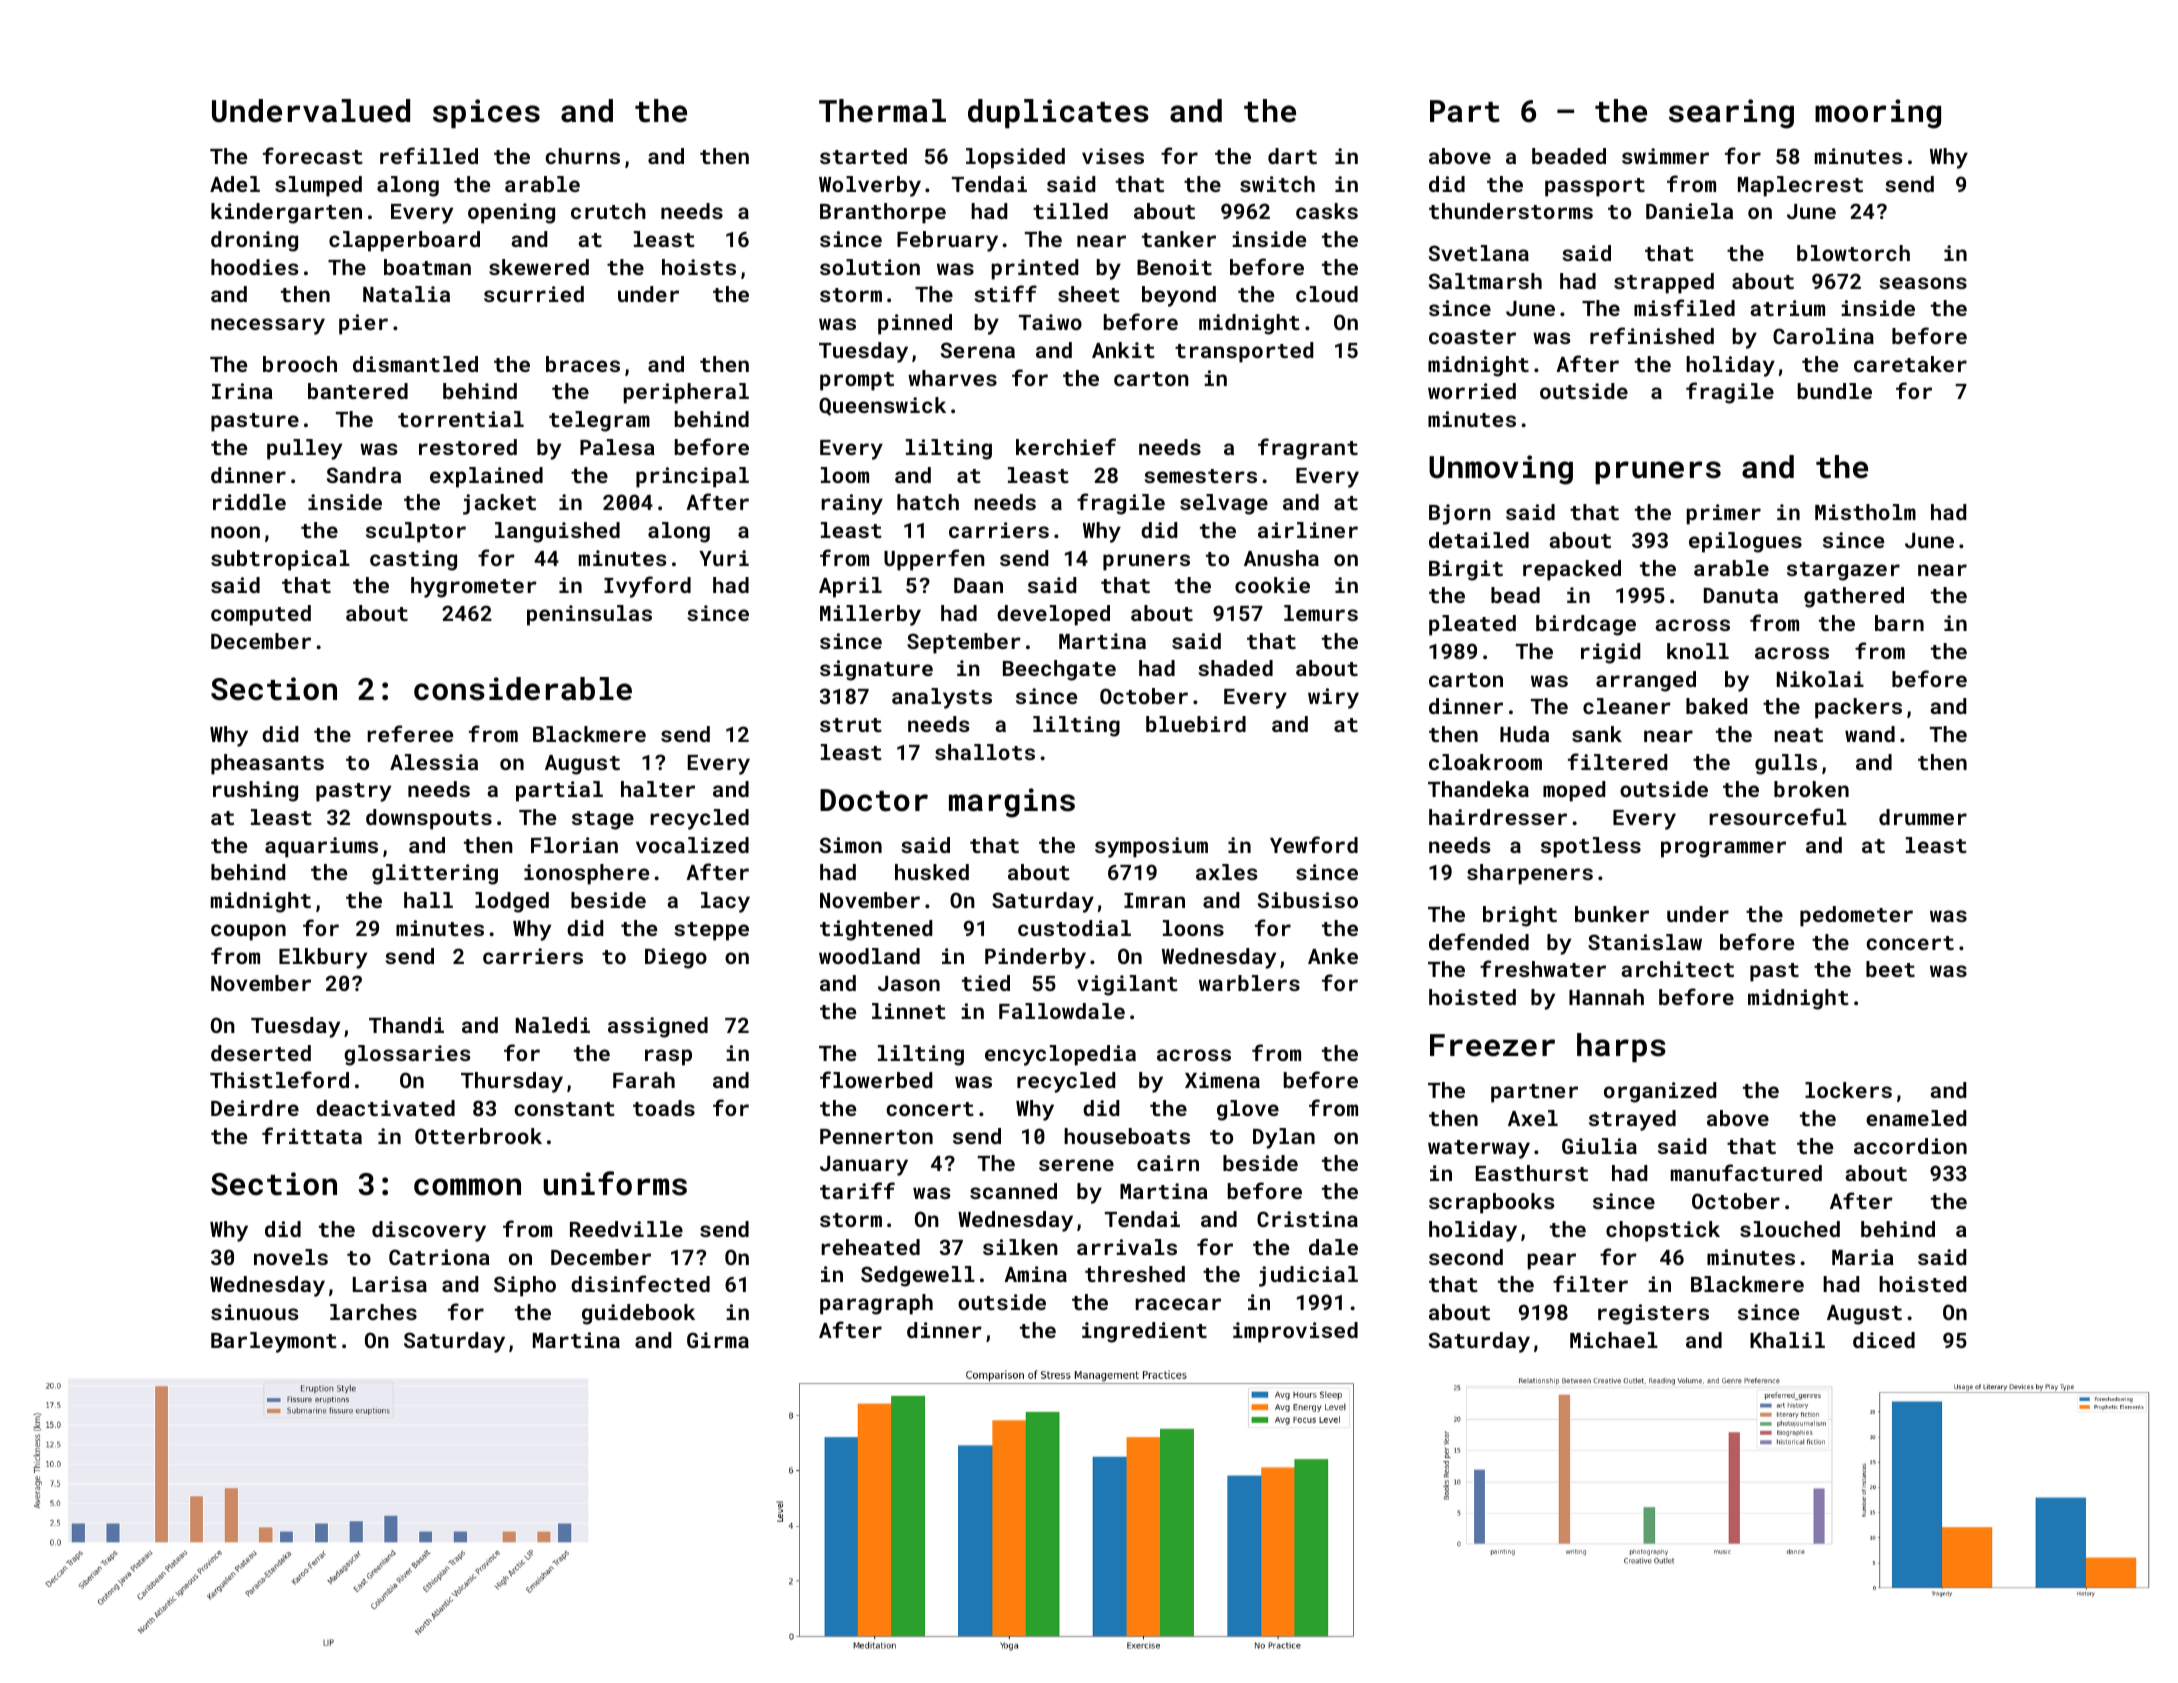 Image resolution: width=2178 pixels, height=1683 pixels. What do you see at coordinates (267, 764) in the page?
I see `pheasants` at bounding box center [267, 764].
